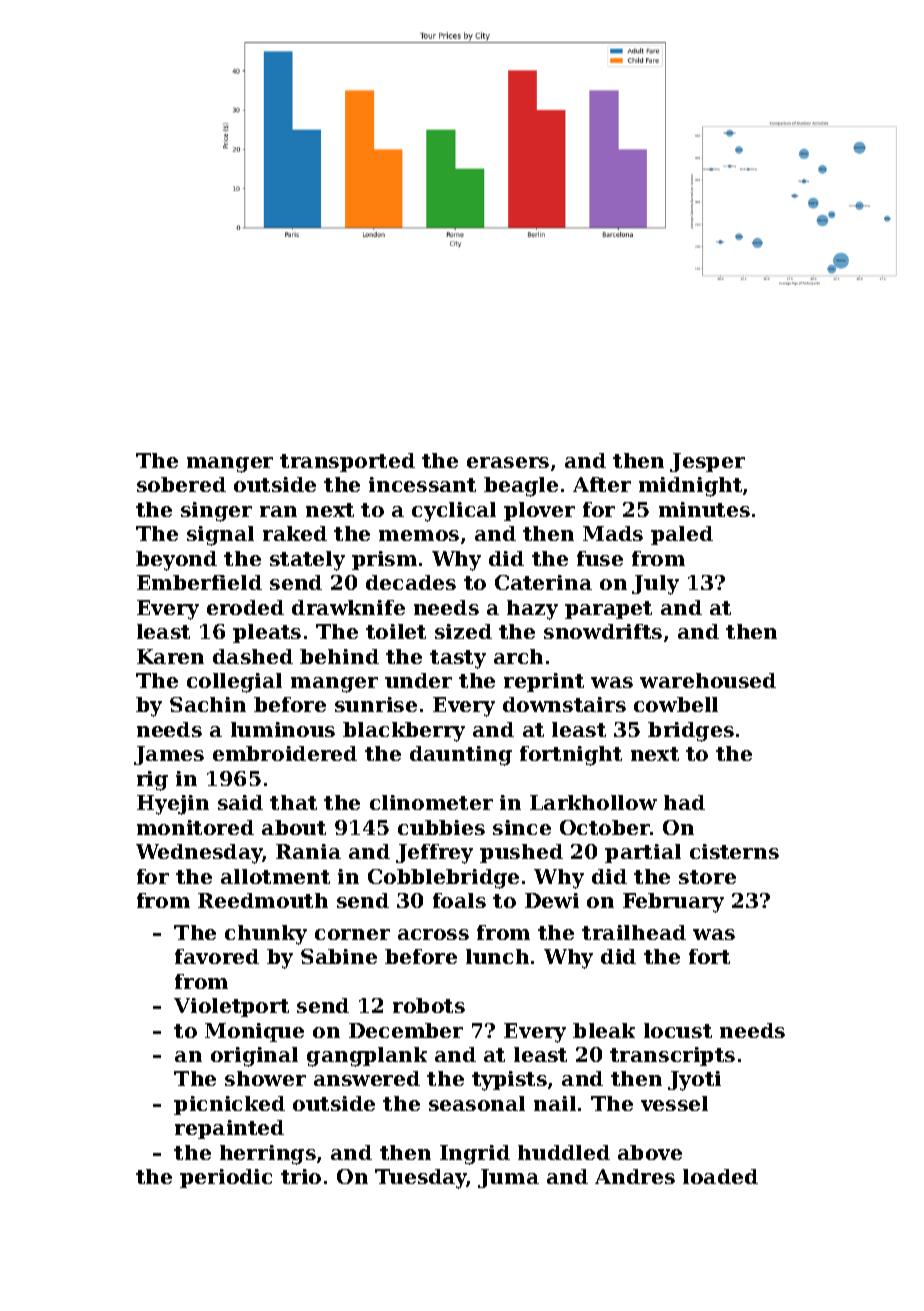  I want to click on paled, so click(682, 535).
